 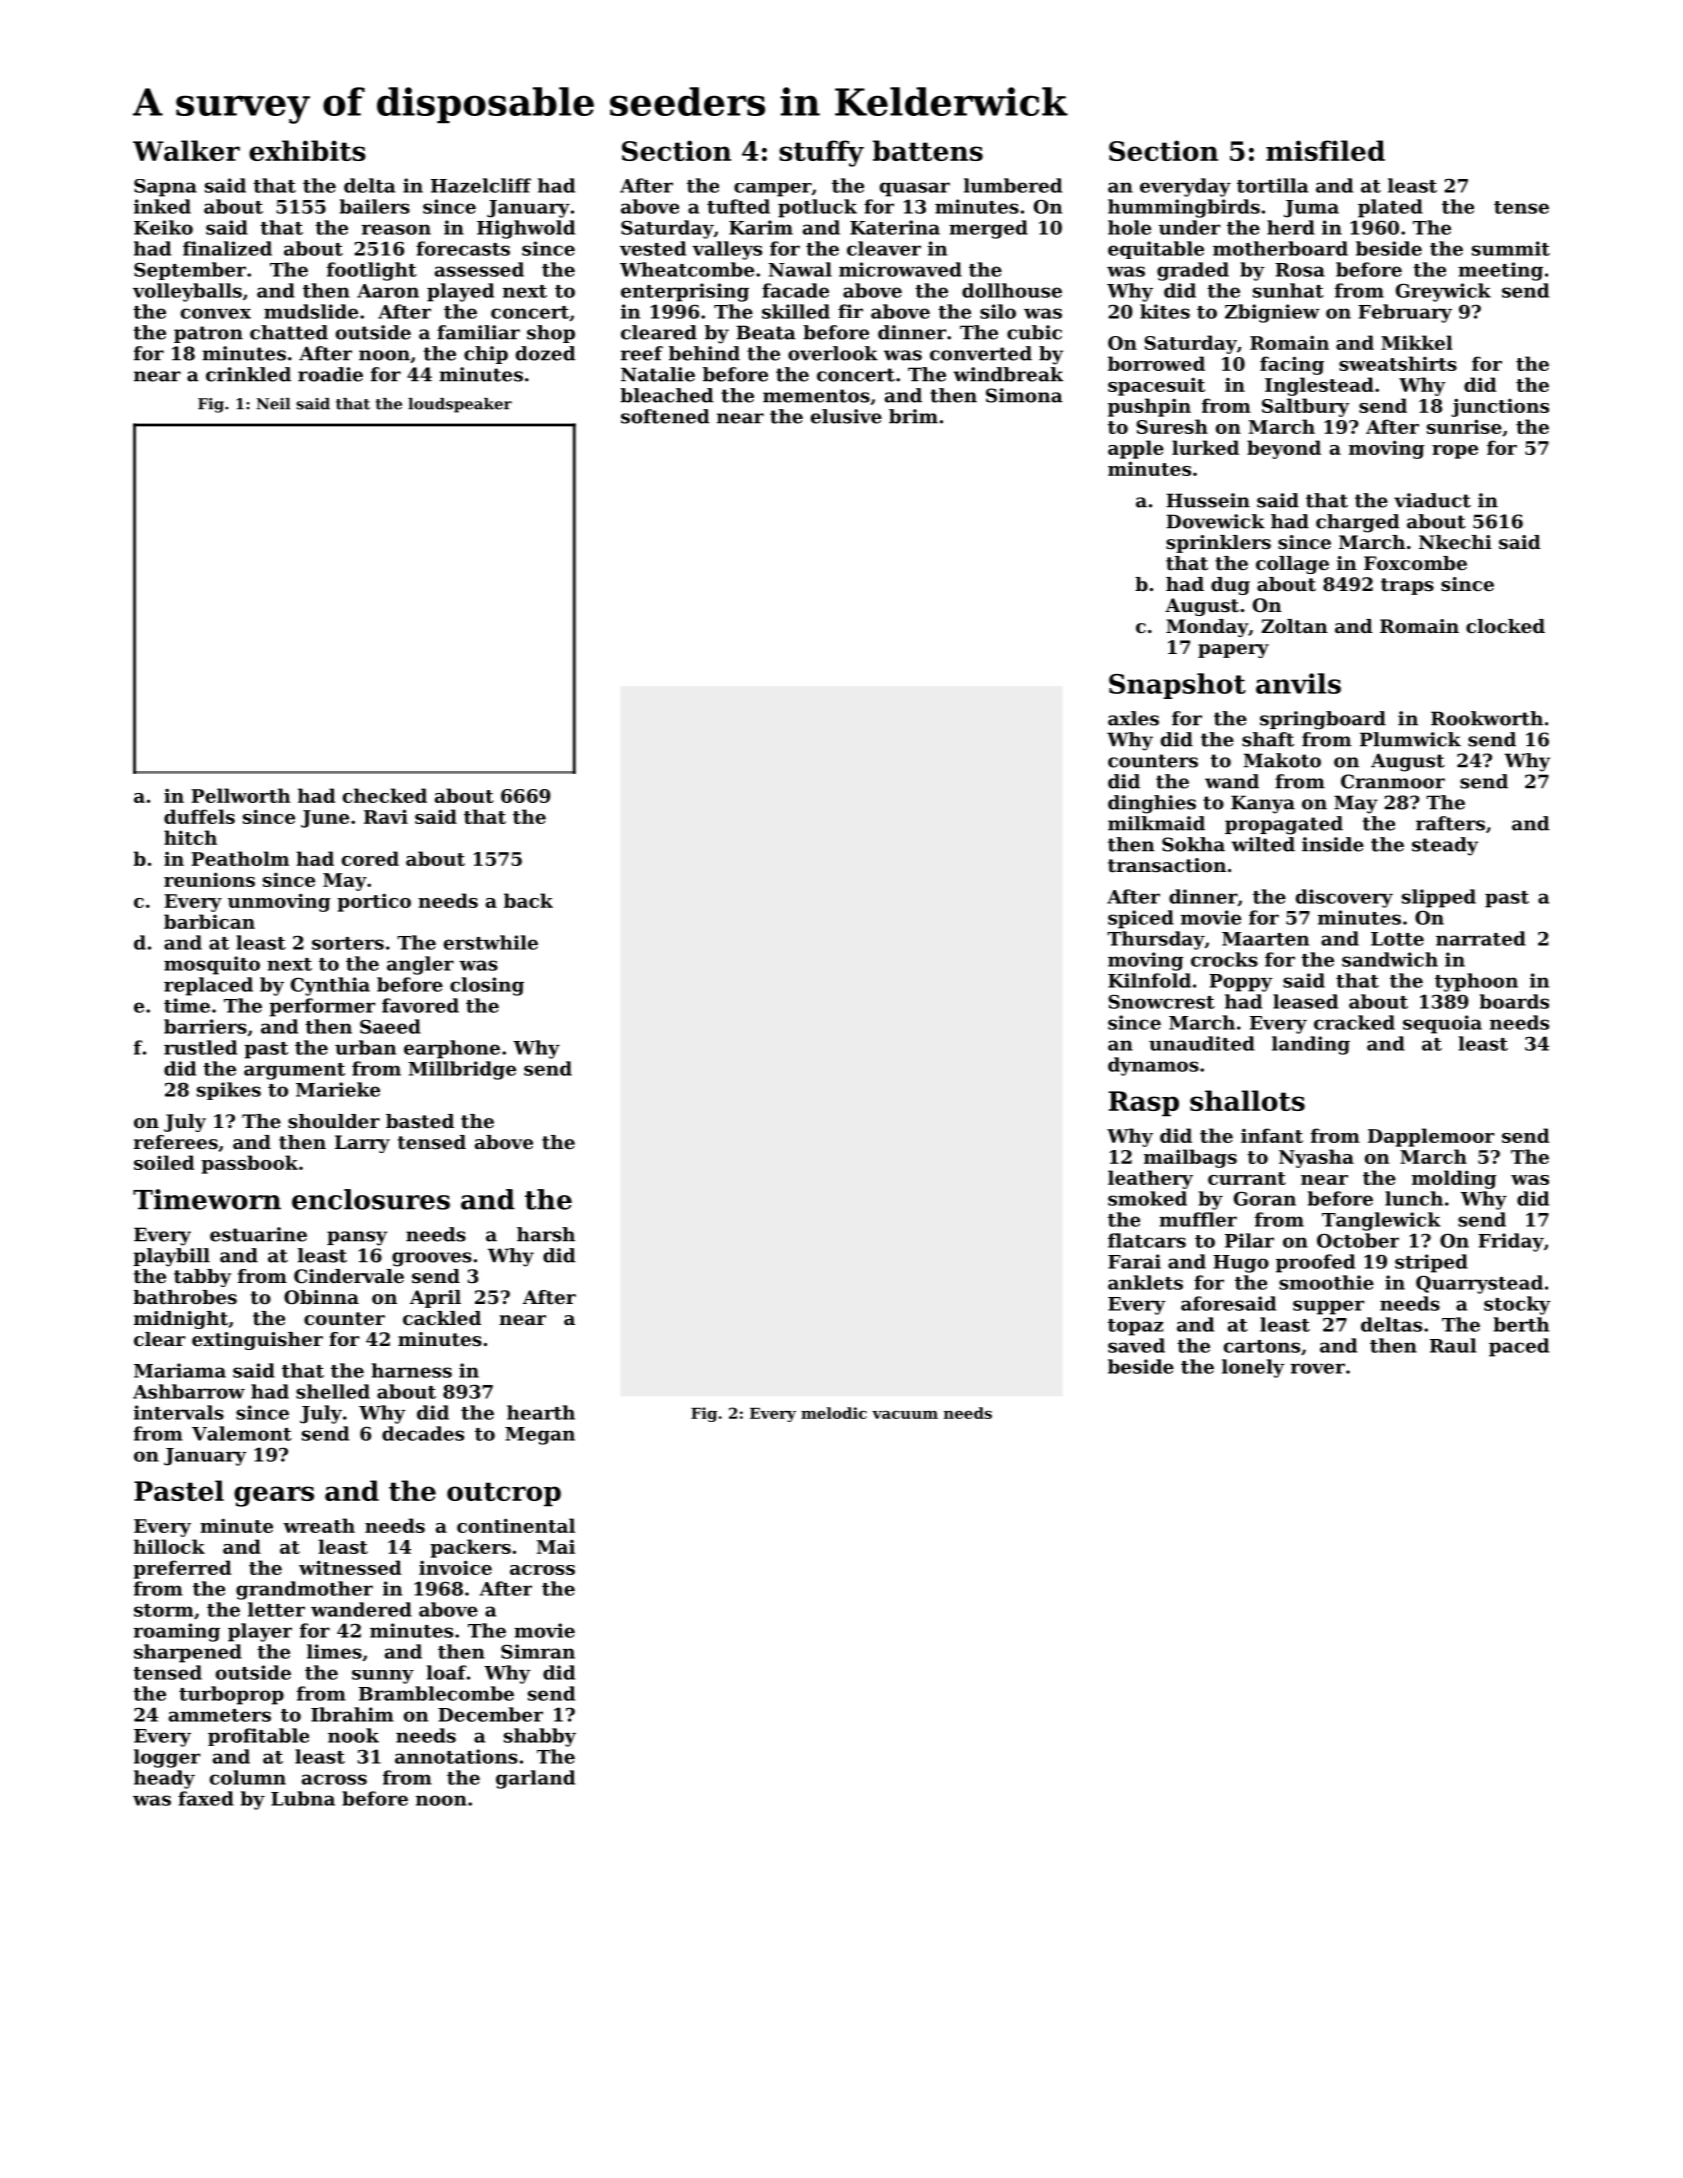 What do you see at coordinates (704, 353) in the screenshot?
I see `behind` at bounding box center [704, 353].
